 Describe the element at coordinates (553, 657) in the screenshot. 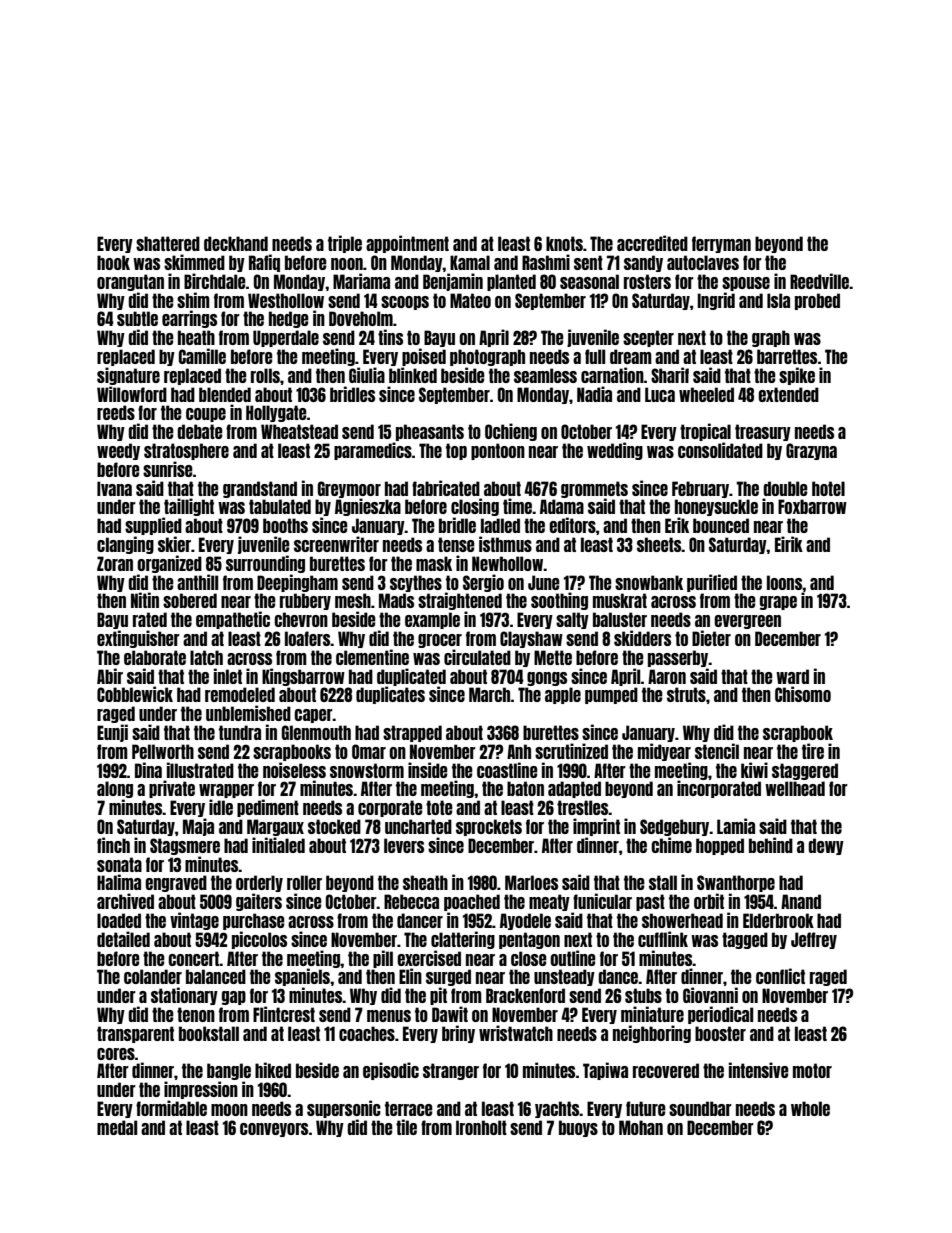

I see `Mette` at that location.
